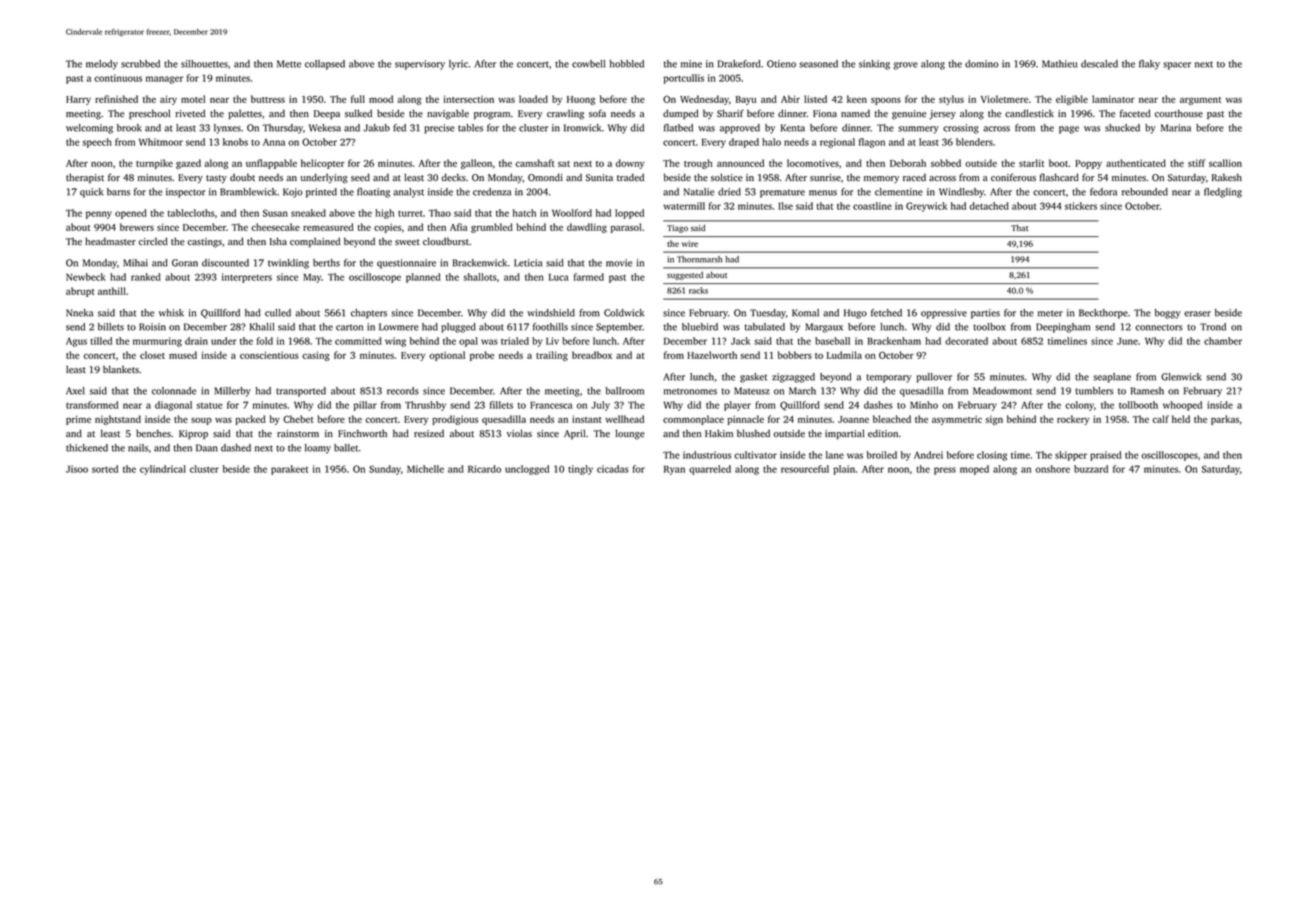 The height and width of the image is (924, 1308). What do you see at coordinates (700, 259) in the image?
I see `Thornmarsh` at bounding box center [700, 259].
